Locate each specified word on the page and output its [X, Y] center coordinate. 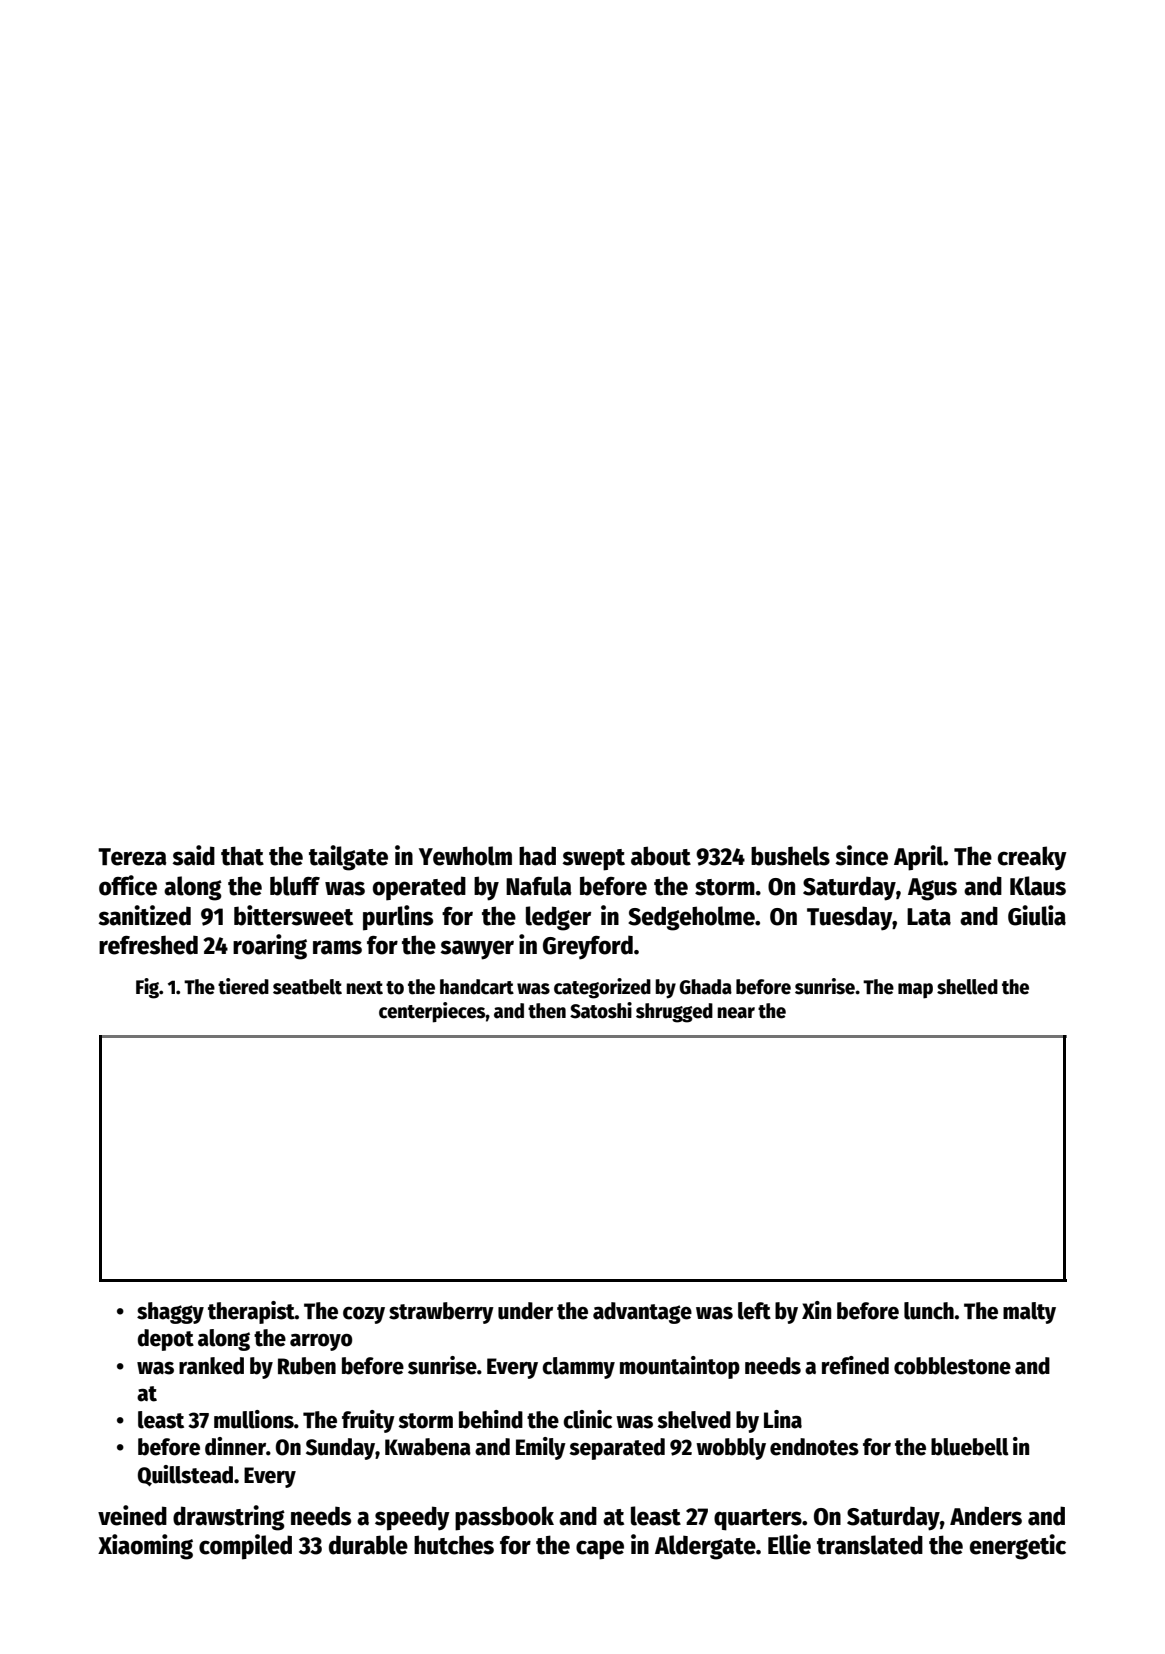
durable [368, 1545]
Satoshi [601, 1010]
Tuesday [850, 918]
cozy [364, 1315]
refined [855, 1365]
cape [600, 1550]
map [915, 991]
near [736, 1013]
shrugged [674, 1013]
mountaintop [680, 1367]
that [242, 856]
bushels [790, 856]
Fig [148, 988]
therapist [251, 1312]
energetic [1018, 1547]
